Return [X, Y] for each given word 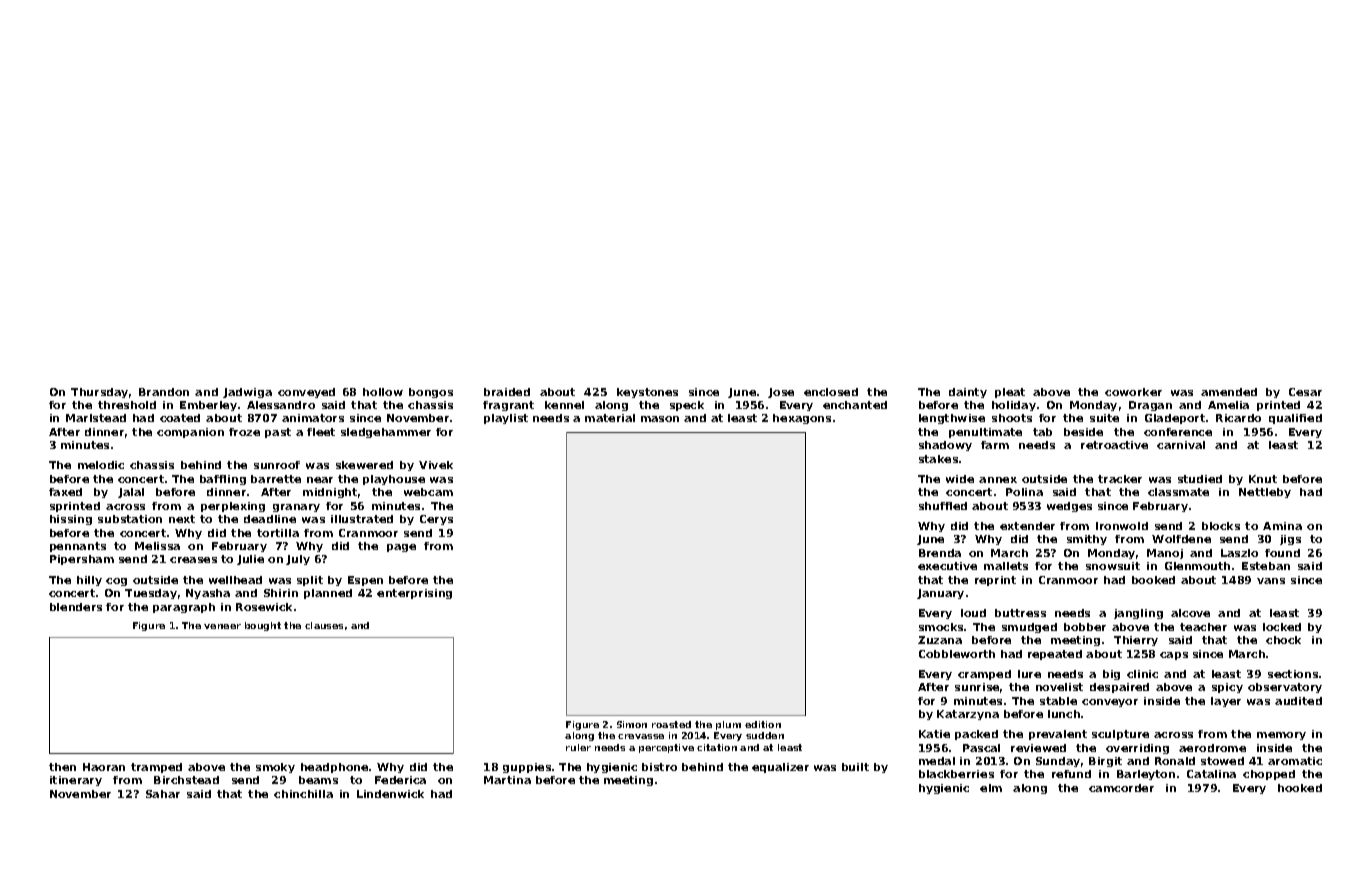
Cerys [436, 520]
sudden [765, 735]
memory [1281, 736]
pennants [78, 547]
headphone [334, 768]
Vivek [436, 465]
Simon [632, 724]
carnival [1181, 445]
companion [190, 433]
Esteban [1266, 566]
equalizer [780, 768]
